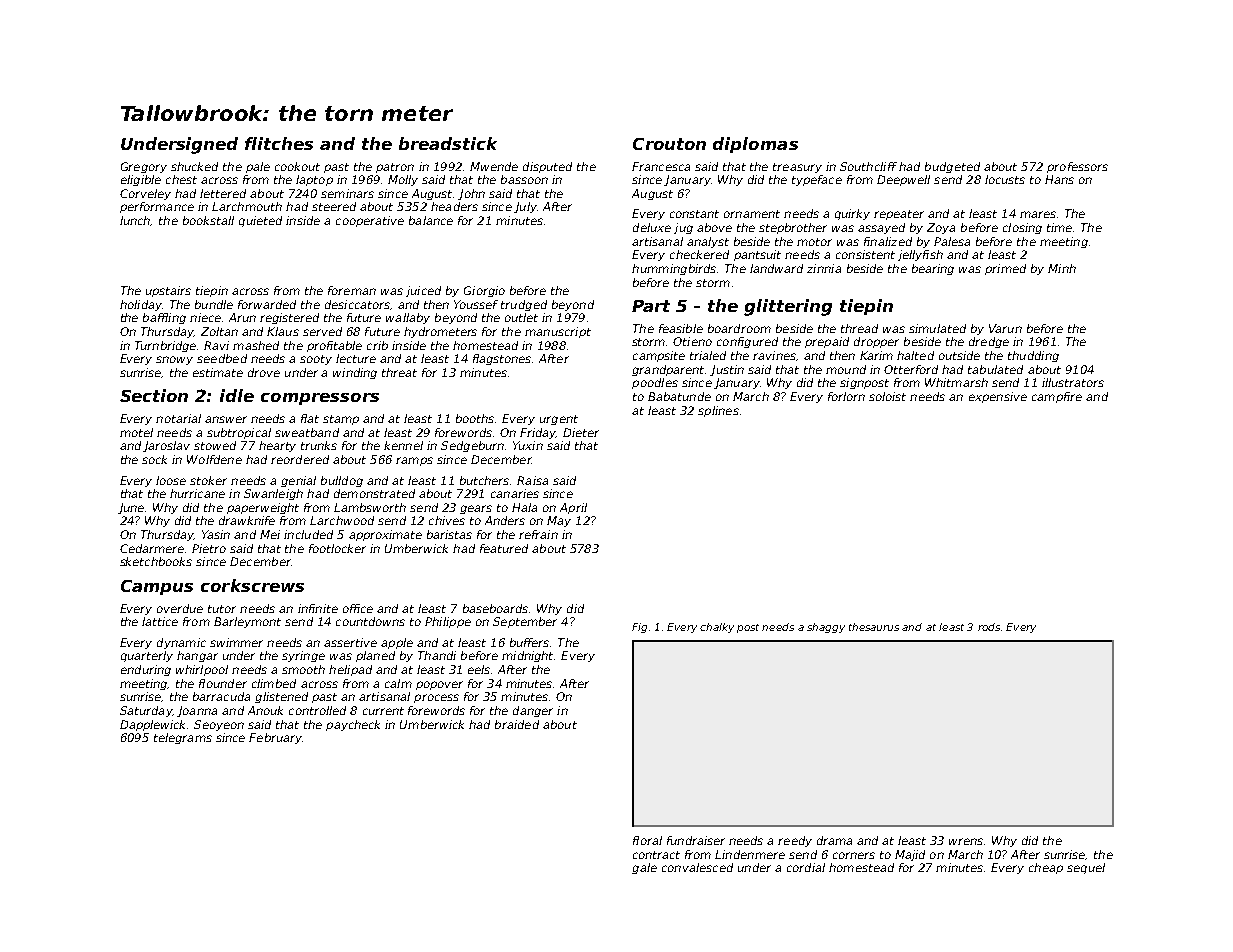  I want to click on flagstones, so click(503, 359).
